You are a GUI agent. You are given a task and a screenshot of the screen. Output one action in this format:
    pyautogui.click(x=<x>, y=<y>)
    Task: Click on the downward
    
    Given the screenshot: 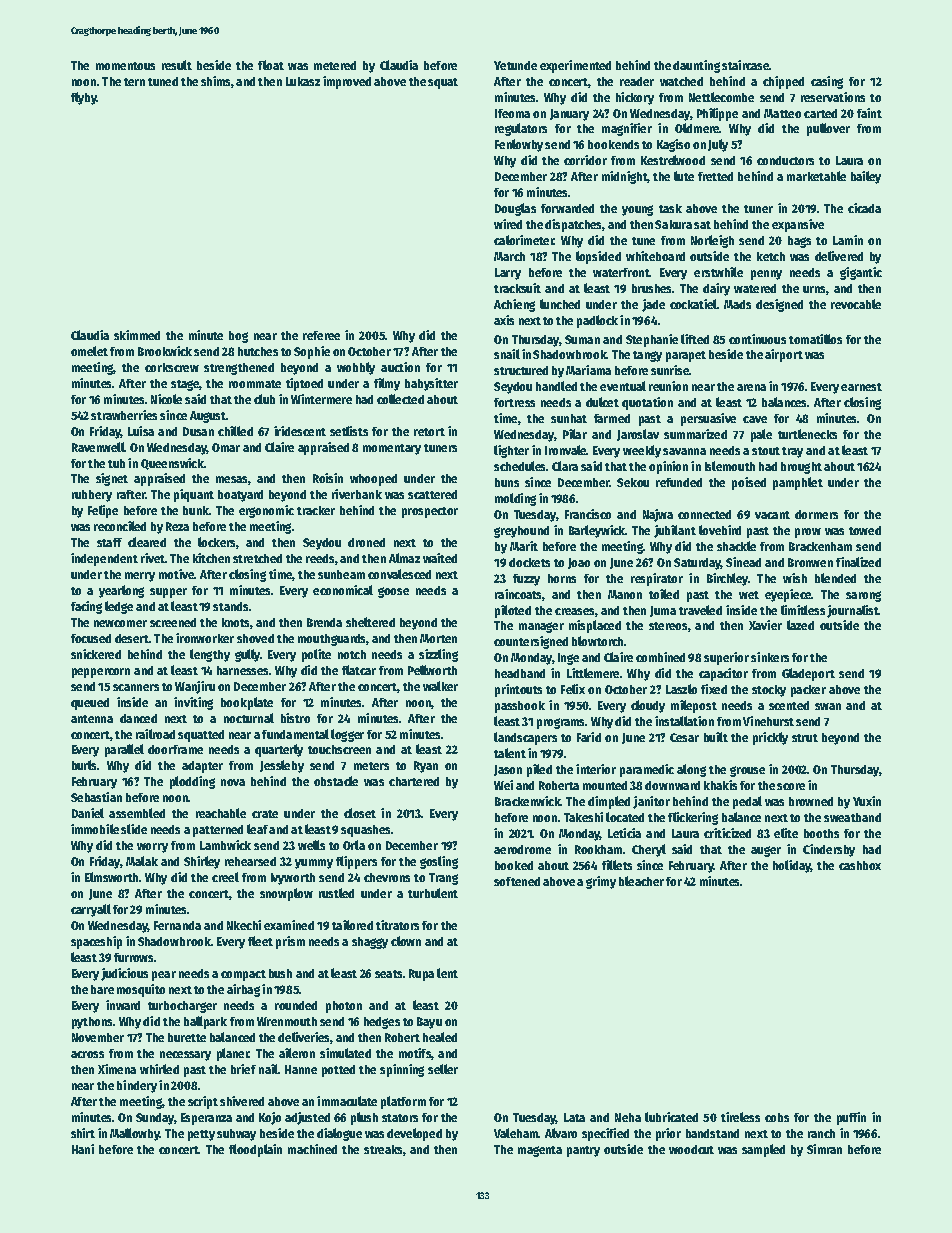 What is the action you would take?
    pyautogui.click(x=672, y=785)
